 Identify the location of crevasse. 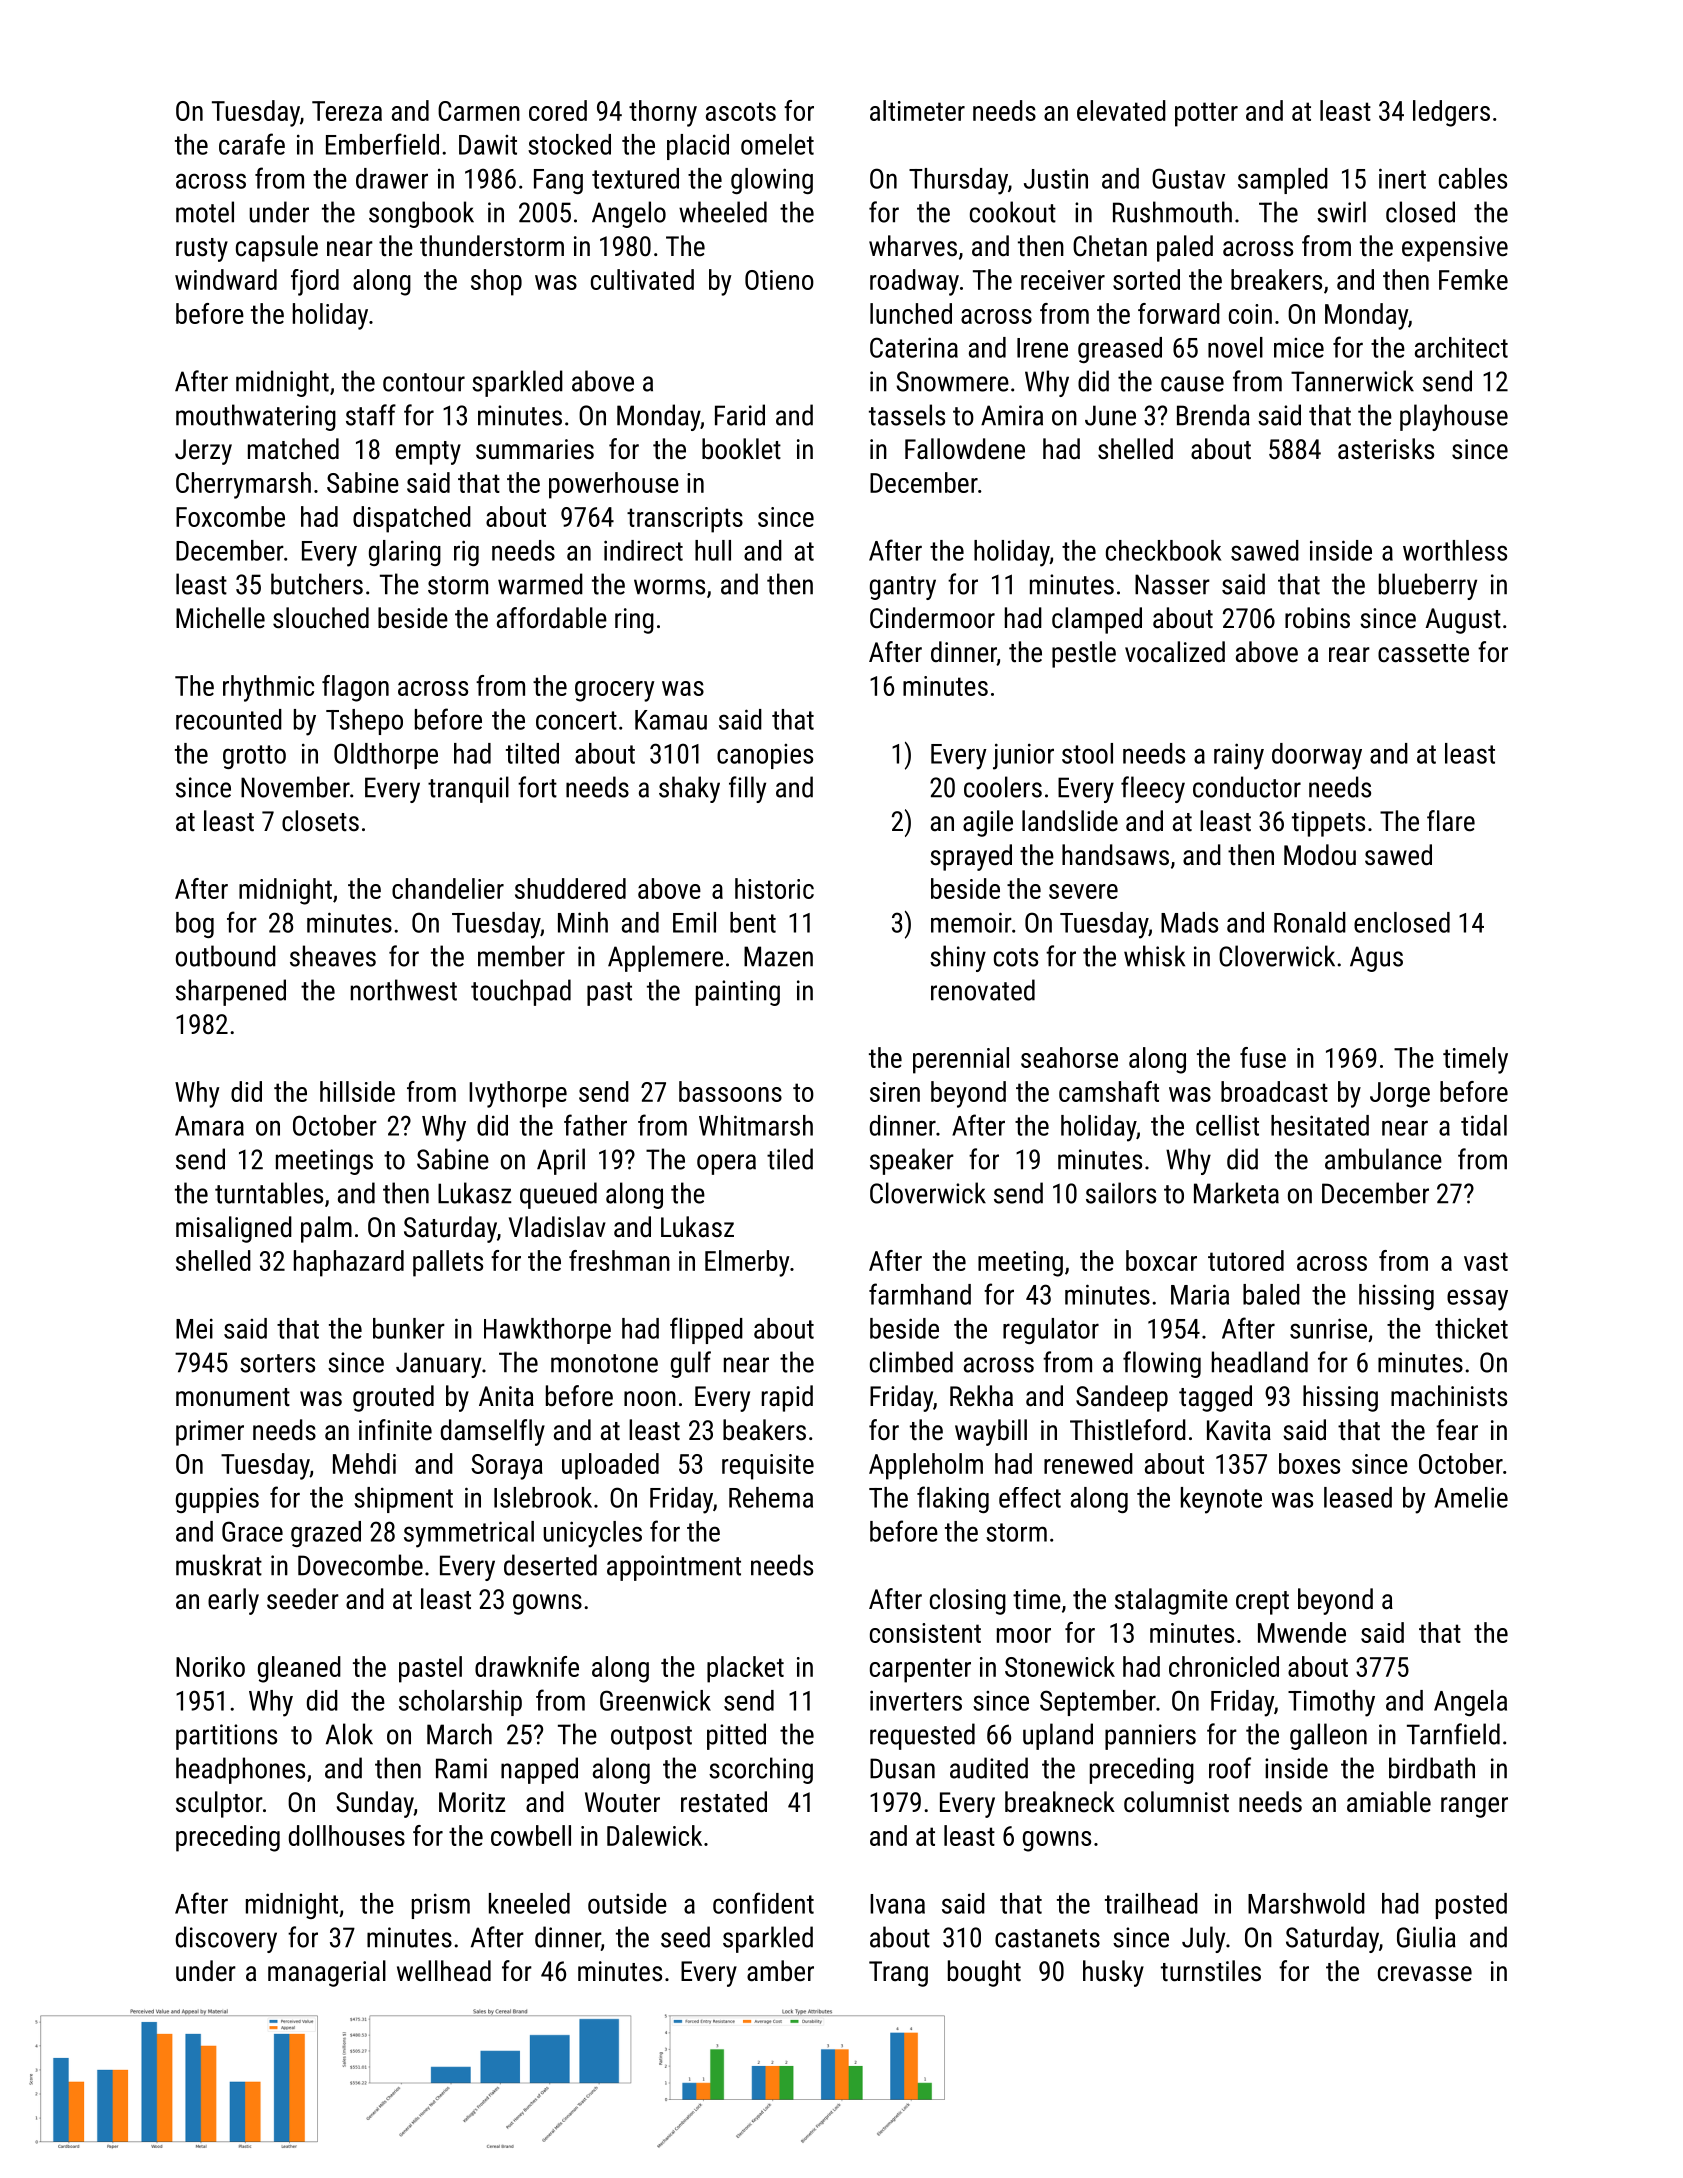
(1425, 1974).
